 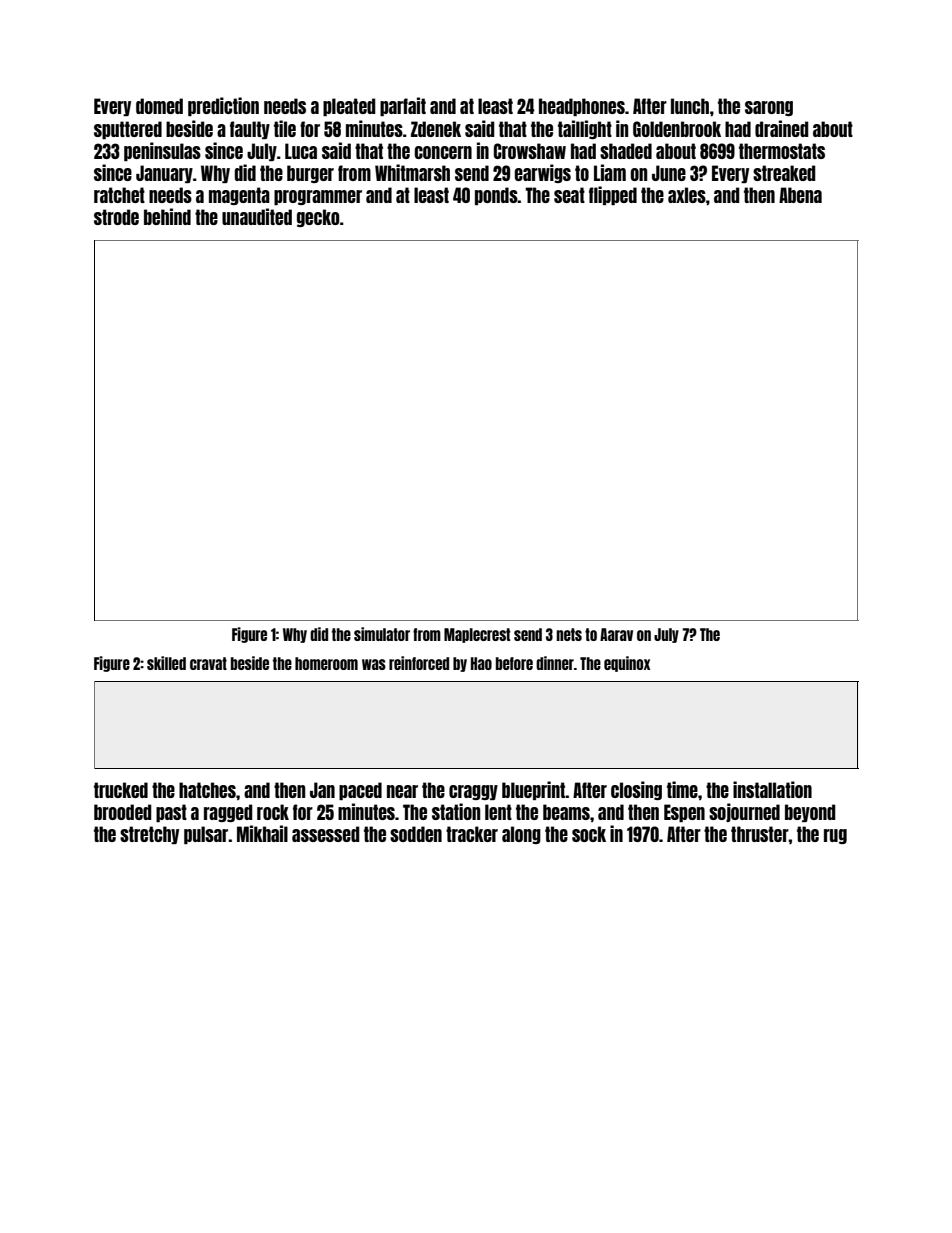 I want to click on Abena, so click(x=800, y=195).
